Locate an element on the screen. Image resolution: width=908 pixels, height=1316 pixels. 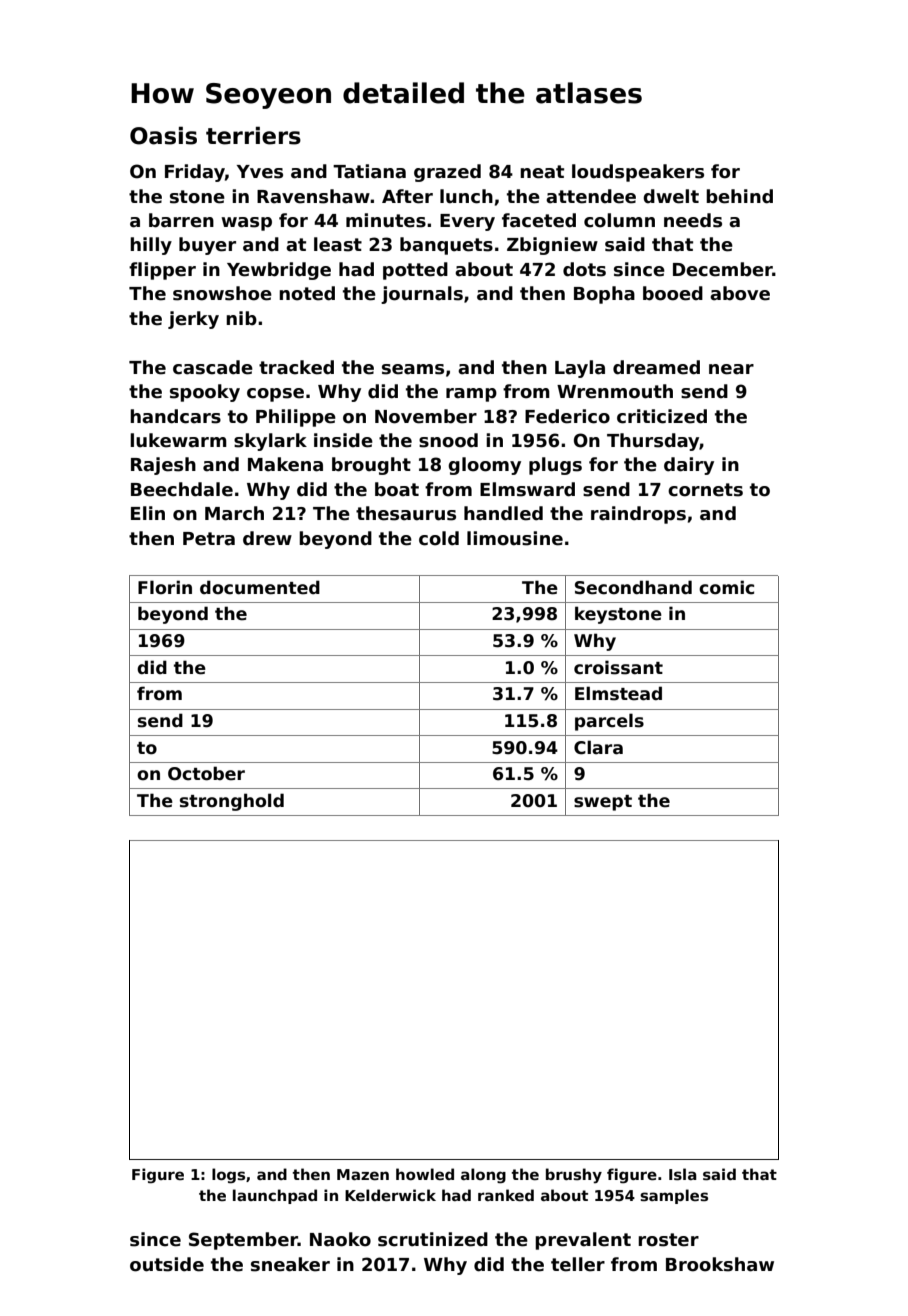
logs is located at coordinates (228, 1175).
